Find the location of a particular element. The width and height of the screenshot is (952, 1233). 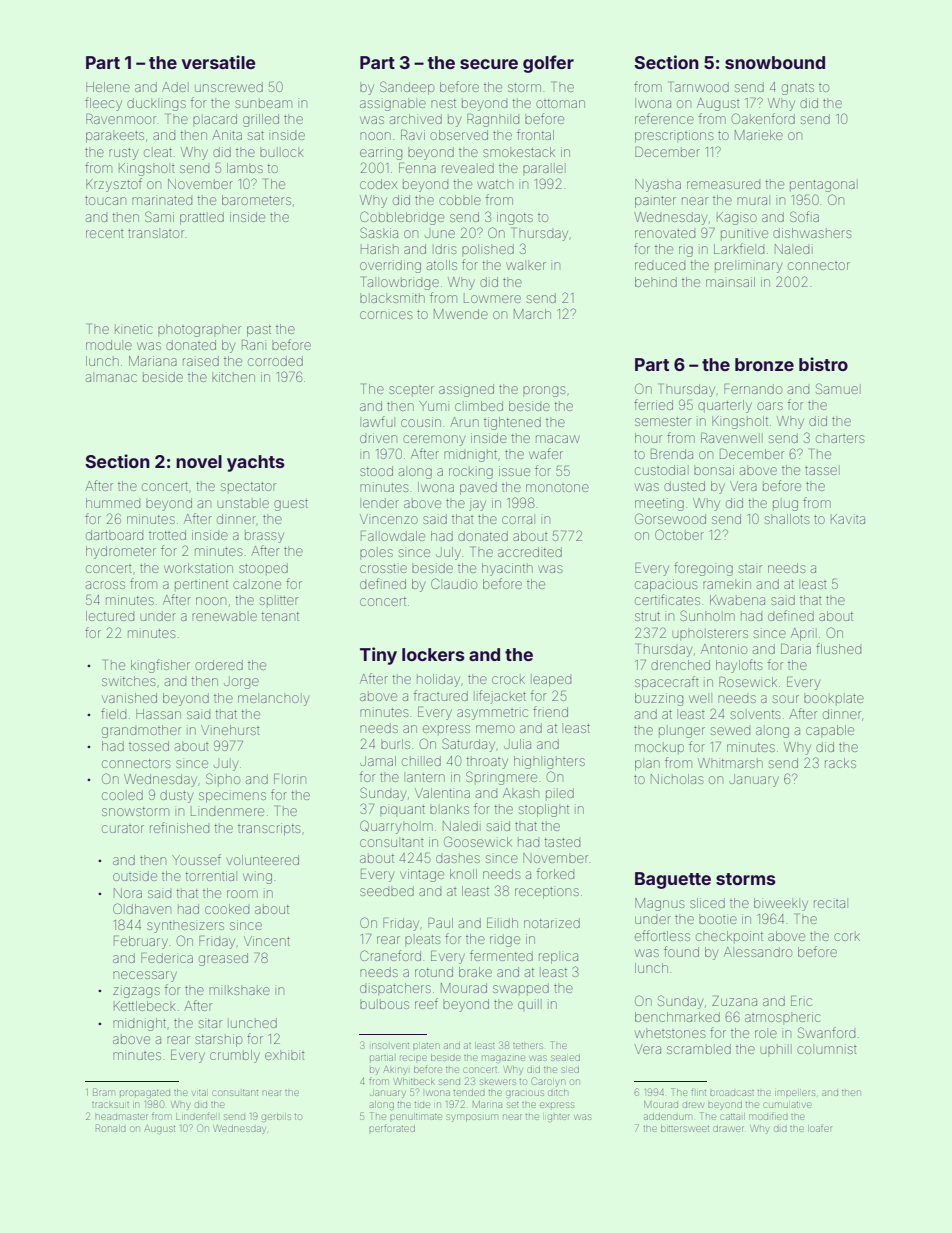

prescriptions is located at coordinates (674, 136).
